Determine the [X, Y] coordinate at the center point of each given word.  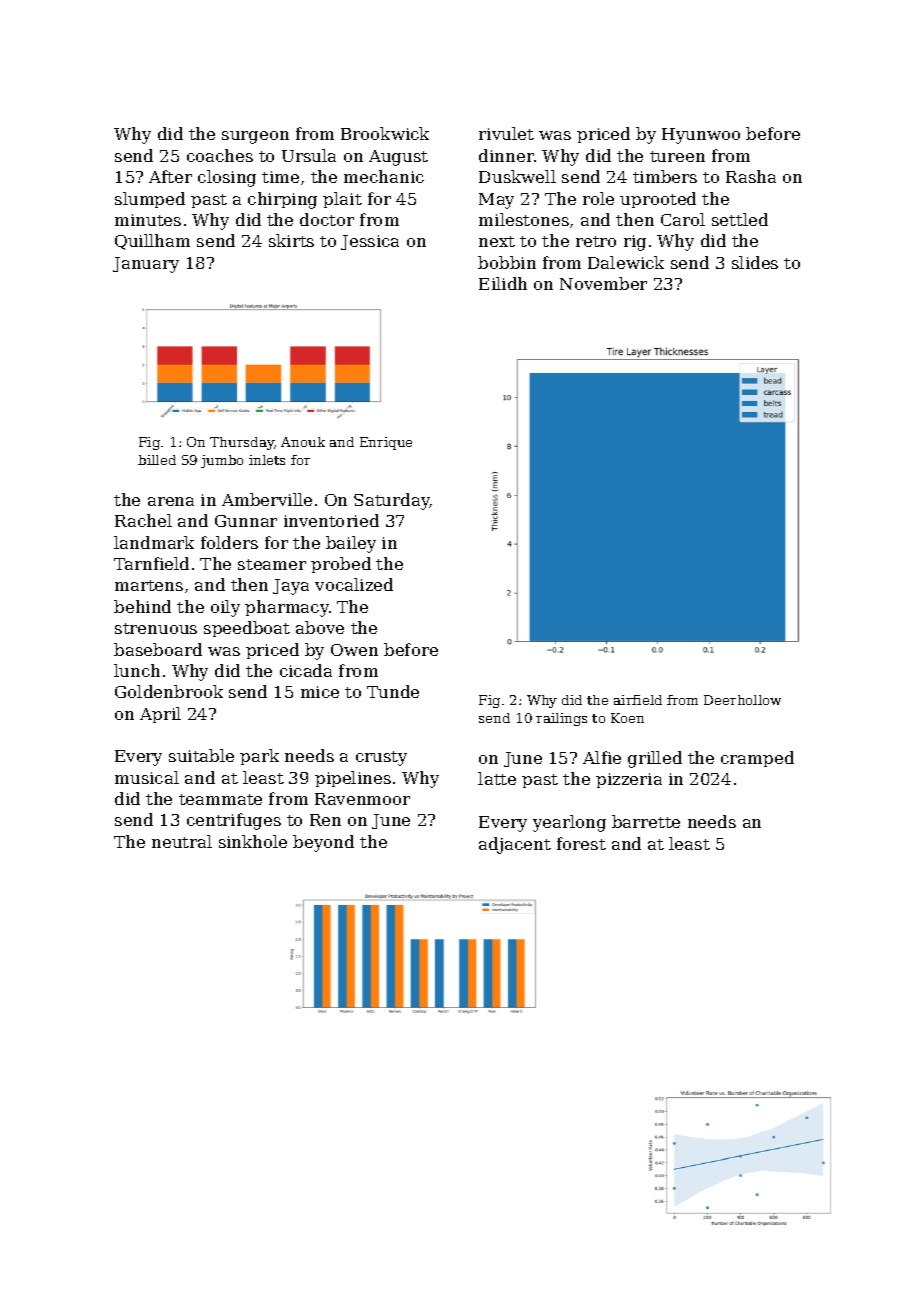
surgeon [255, 137]
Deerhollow [742, 700]
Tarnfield [151, 563]
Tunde [393, 691]
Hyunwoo [701, 136]
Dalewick [626, 262]
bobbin [507, 262]
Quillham [152, 242]
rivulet [506, 133]
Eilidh [503, 283]
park [259, 757]
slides [755, 262]
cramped [757, 759]
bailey [351, 544]
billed [157, 460]
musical [147, 777]
